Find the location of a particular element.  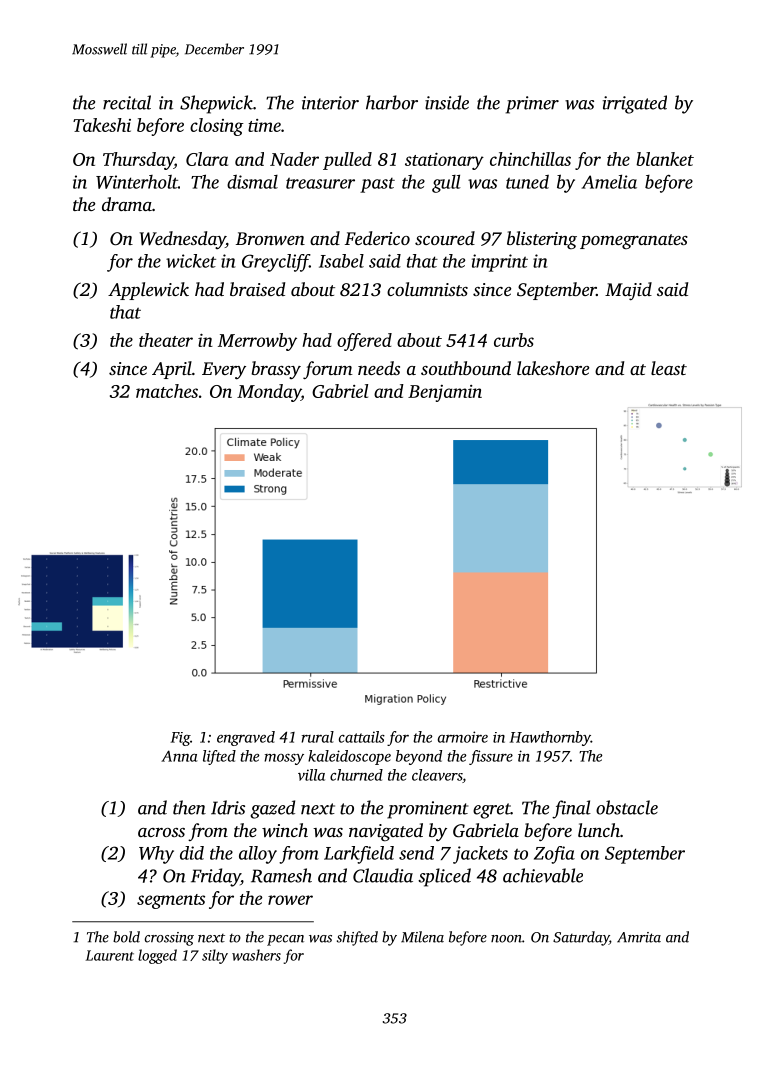

inside is located at coordinates (447, 102).
